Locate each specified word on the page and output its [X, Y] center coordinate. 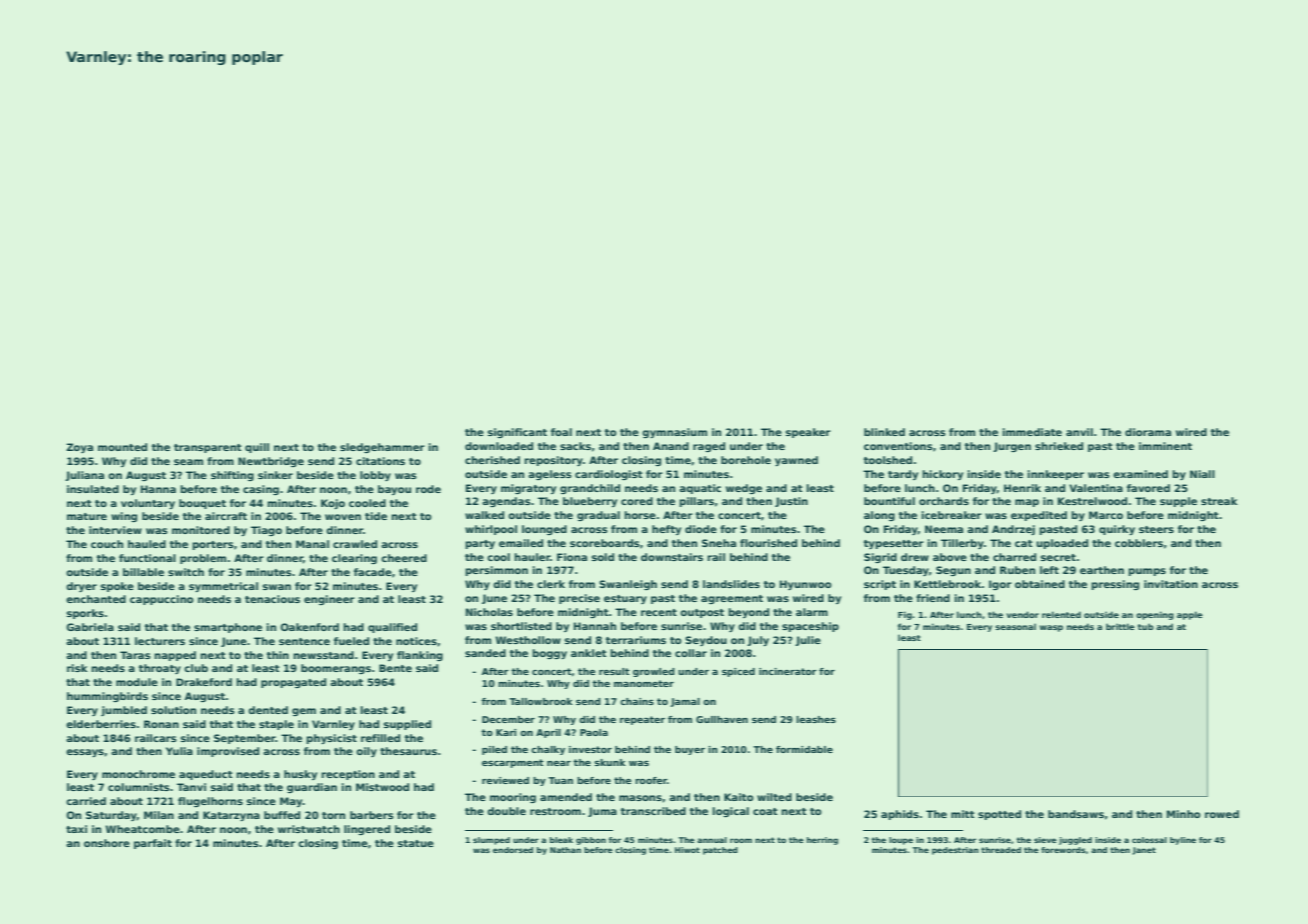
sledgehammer [382, 448]
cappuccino [161, 600]
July [758, 641]
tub [1146, 626]
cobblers [1139, 543]
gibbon [591, 841]
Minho [1183, 814]
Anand [671, 446]
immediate [1032, 432]
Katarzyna [231, 816]
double [506, 811]
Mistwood [382, 787]
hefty [666, 530]
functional [147, 558]
